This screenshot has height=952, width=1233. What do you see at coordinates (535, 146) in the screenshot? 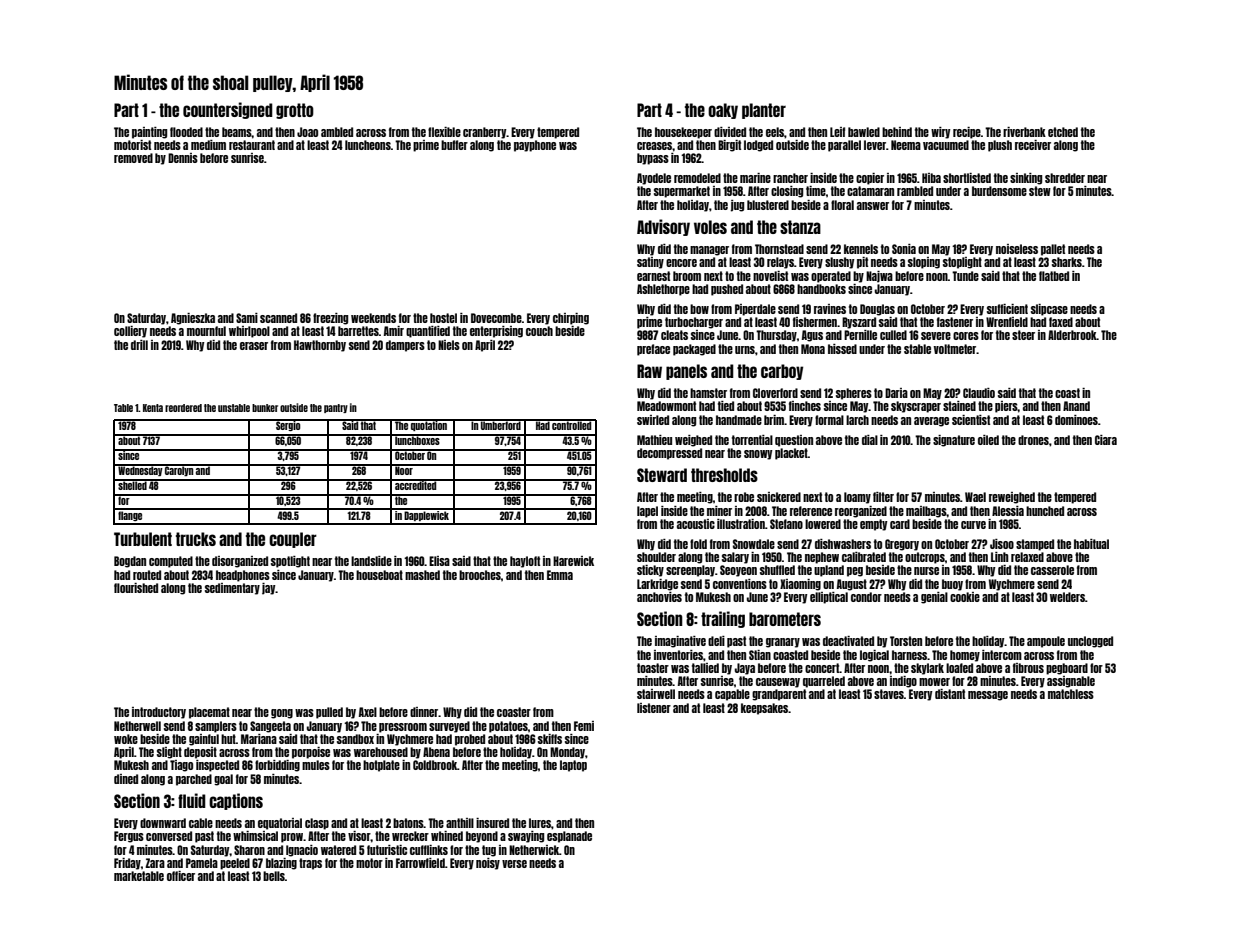
I see `payphone` at bounding box center [535, 146].
